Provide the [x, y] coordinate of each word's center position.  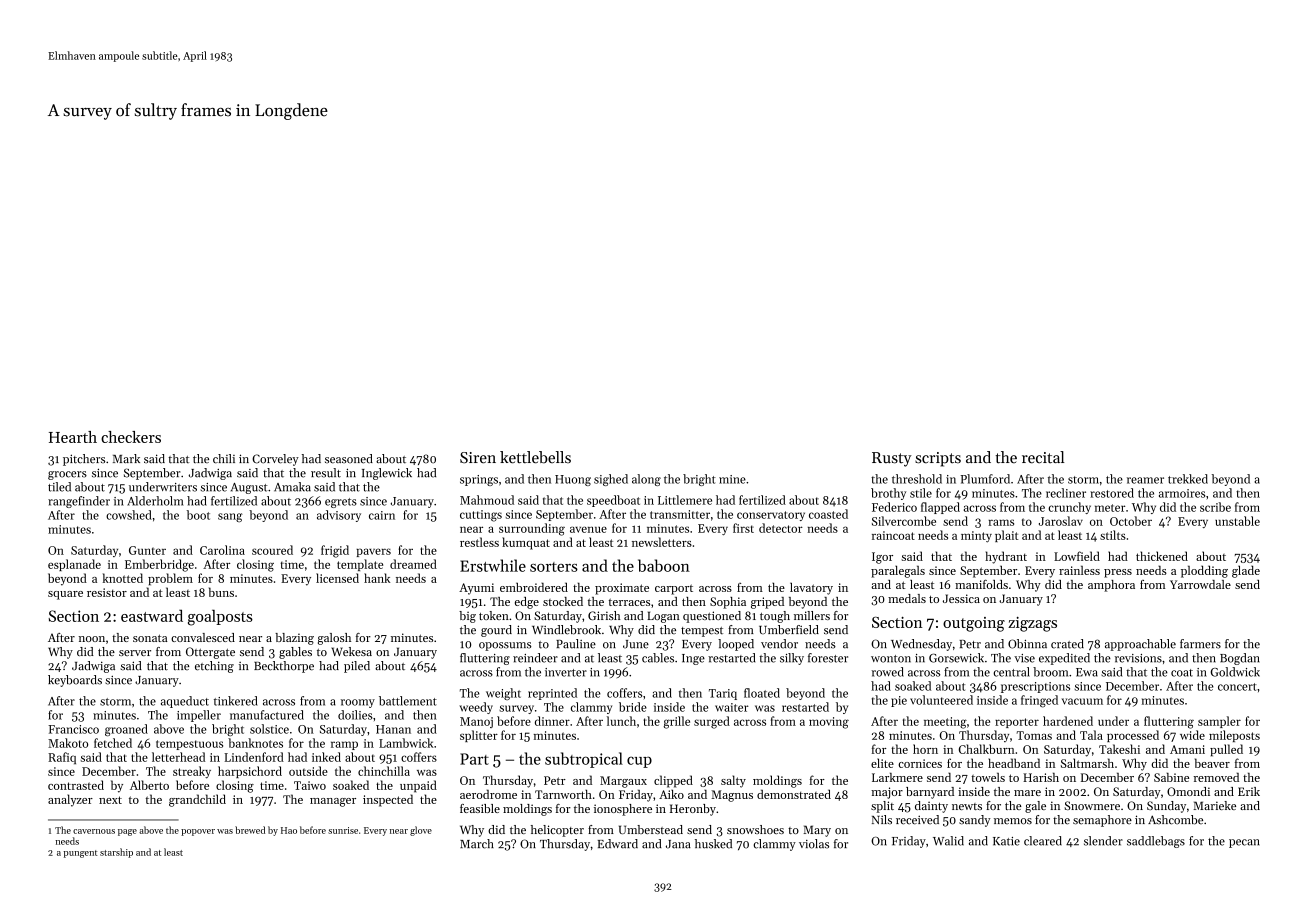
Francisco [73, 729]
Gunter [147, 550]
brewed [250, 830]
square [65, 595]
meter [1110, 508]
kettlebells [535, 457]
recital [1043, 457]
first [743, 528]
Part [474, 759]
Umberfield [789, 630]
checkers [131, 437]
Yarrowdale [1200, 584]
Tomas [1034, 735]
